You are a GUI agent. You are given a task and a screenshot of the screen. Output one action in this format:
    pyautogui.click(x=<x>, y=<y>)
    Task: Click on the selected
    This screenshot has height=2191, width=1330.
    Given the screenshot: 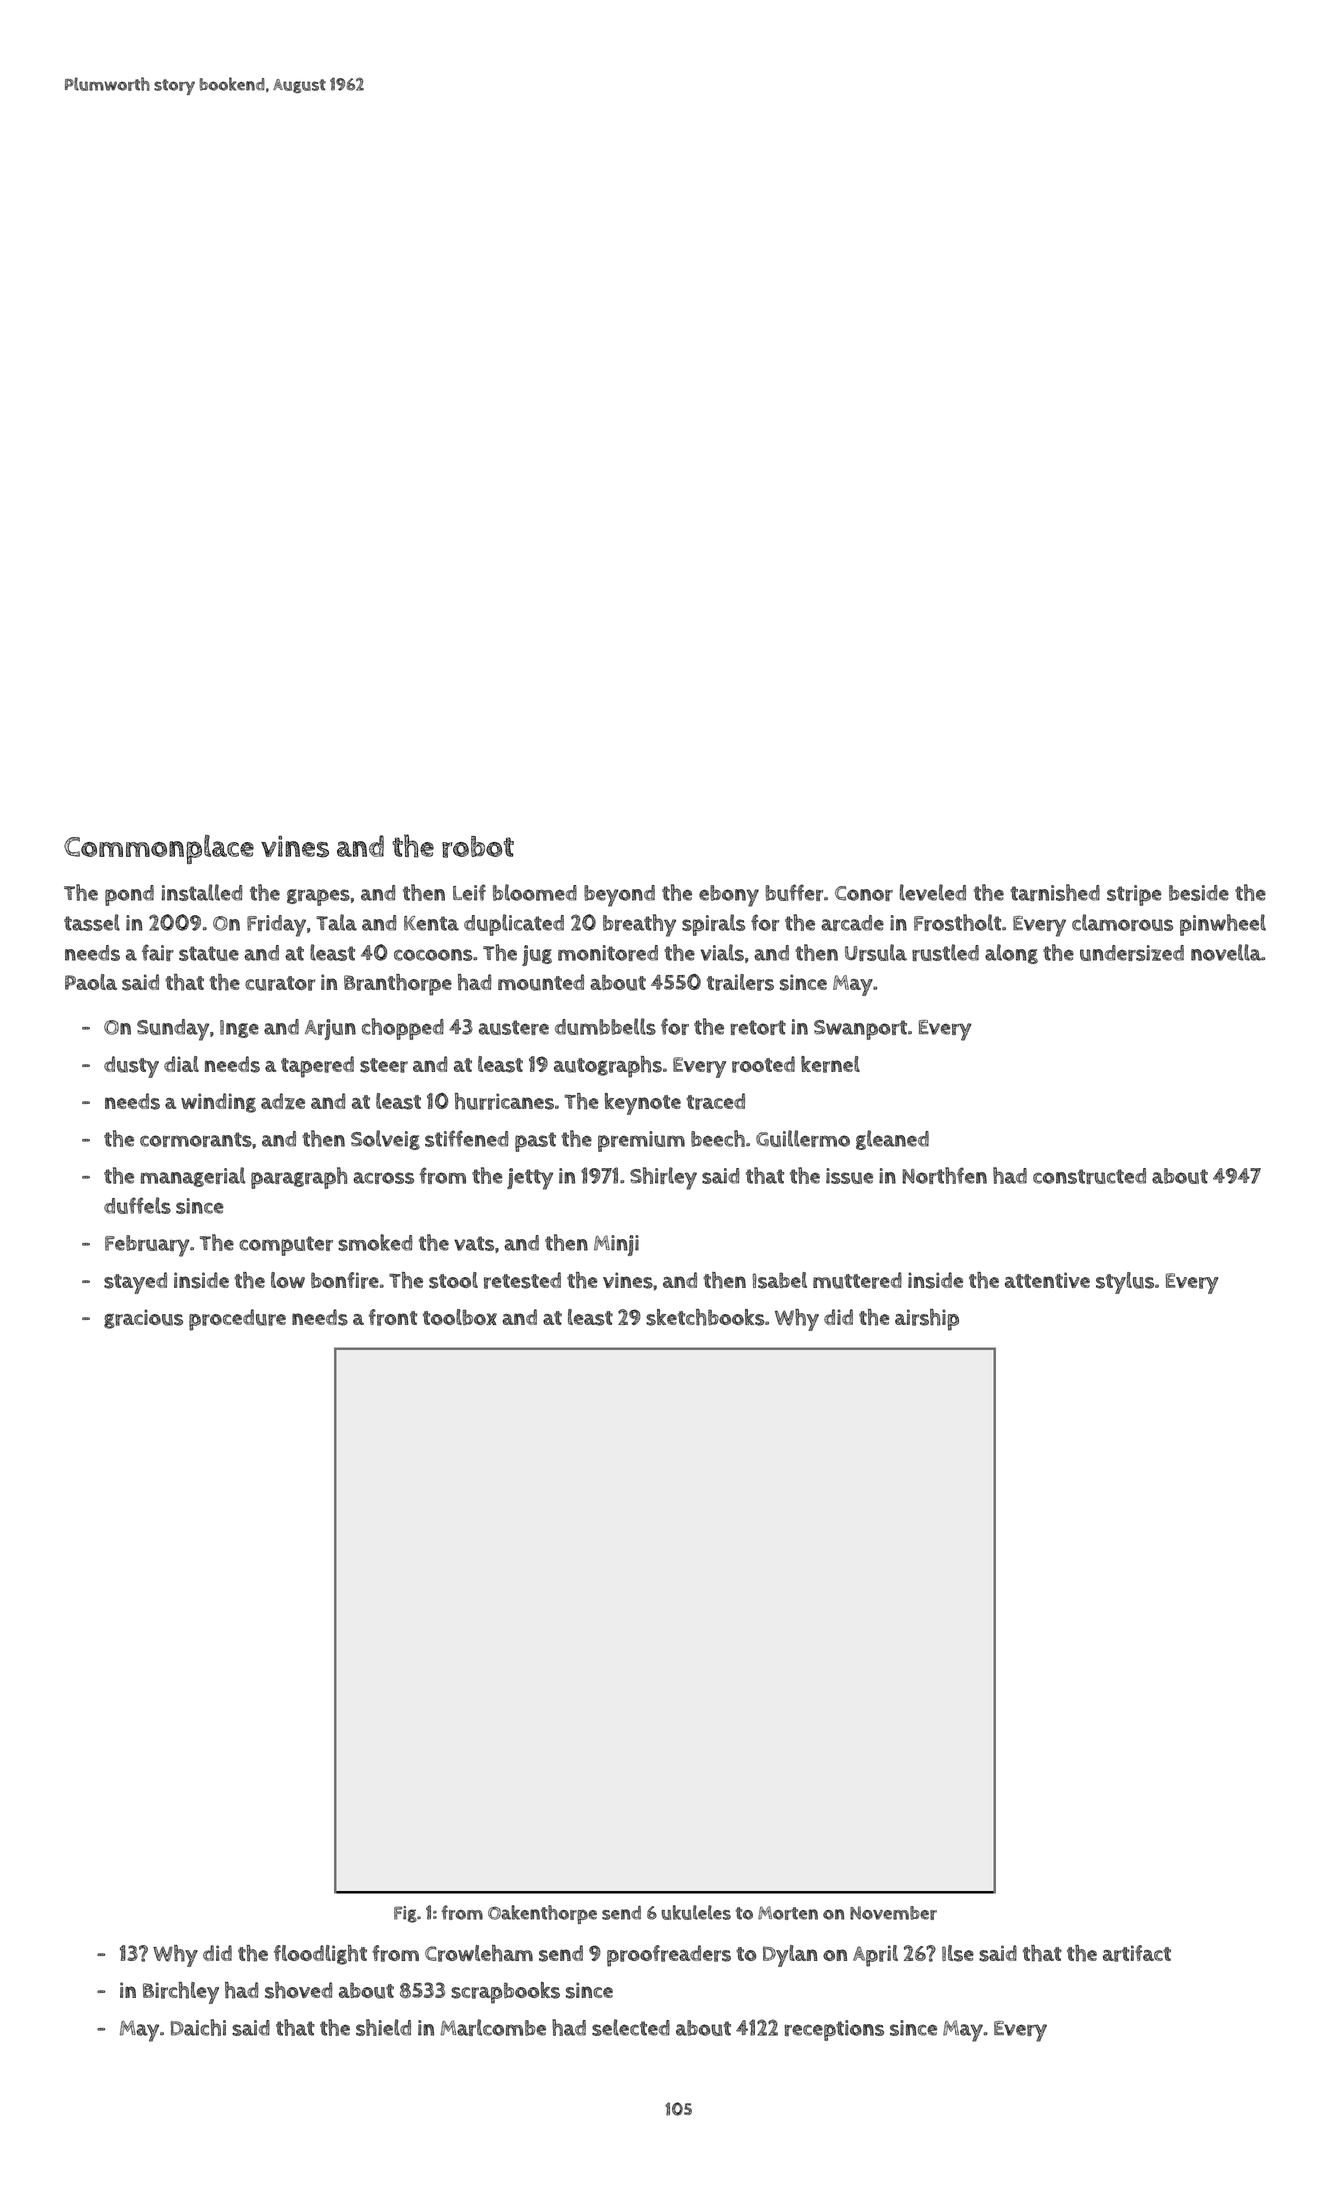 What is the action you would take?
    pyautogui.click(x=631, y=2027)
